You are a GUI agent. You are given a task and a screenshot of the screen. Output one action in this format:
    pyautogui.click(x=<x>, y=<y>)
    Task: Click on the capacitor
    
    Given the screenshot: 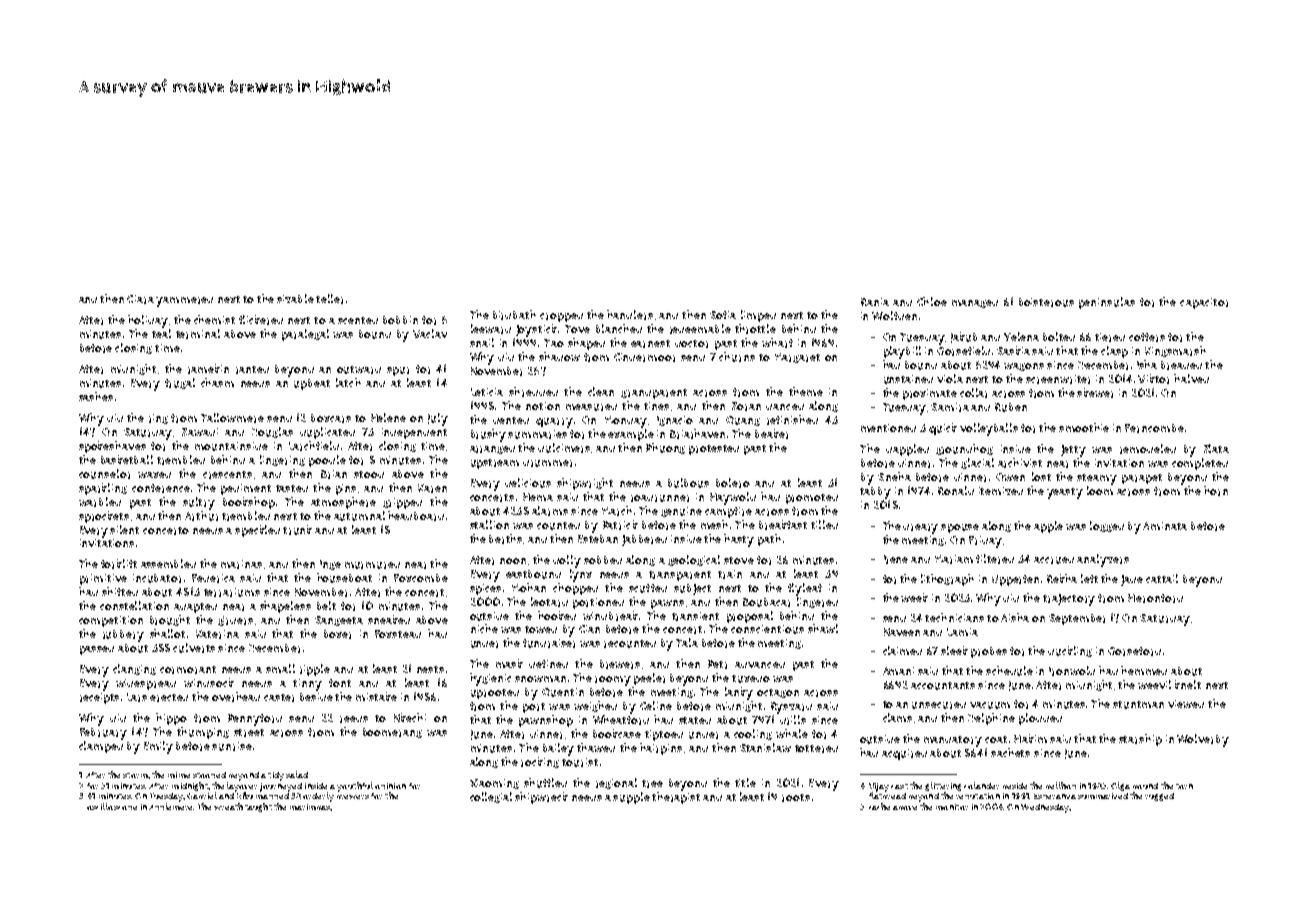 What is the action you would take?
    pyautogui.click(x=1204, y=303)
